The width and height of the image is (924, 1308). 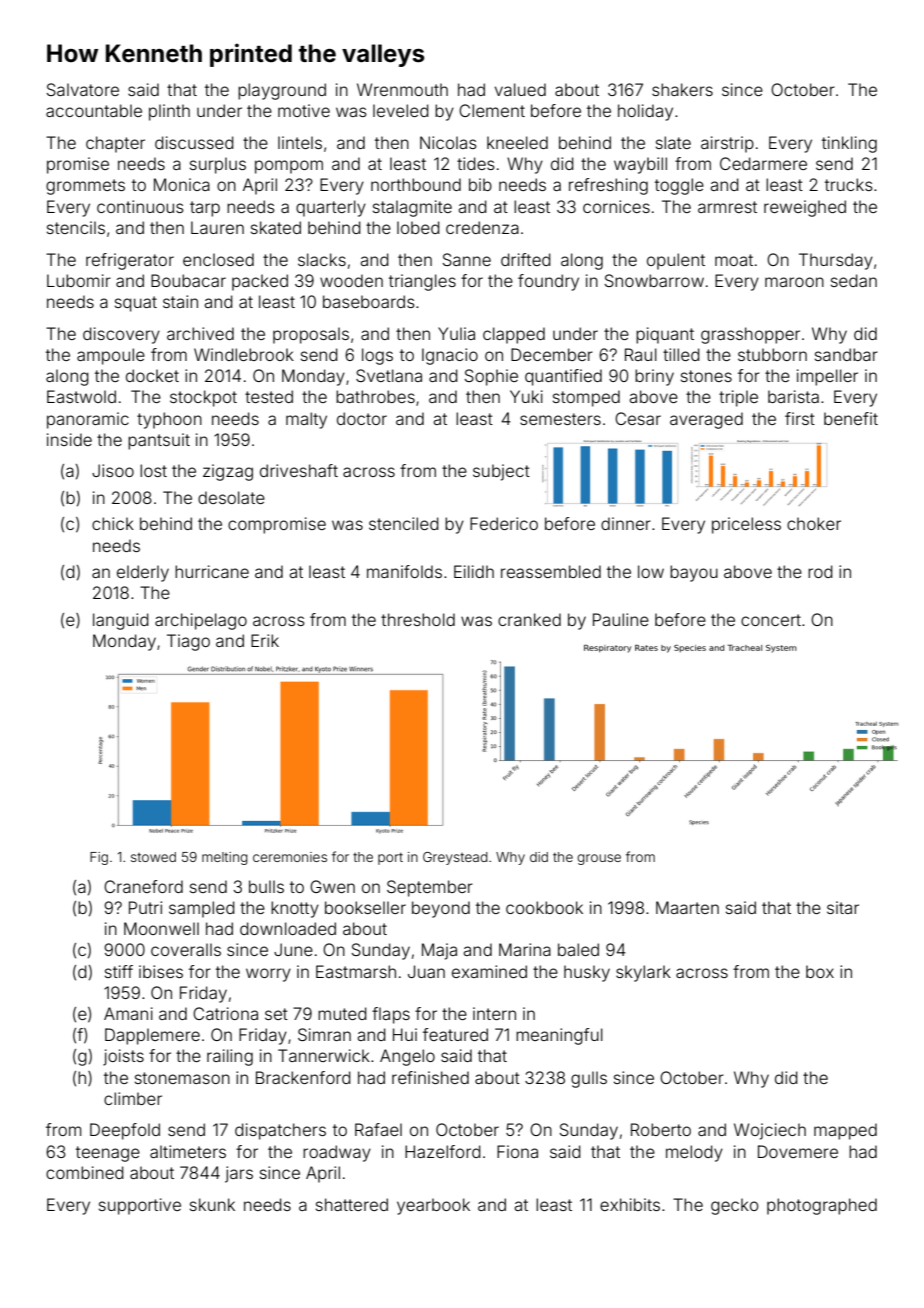 What do you see at coordinates (212, 1204) in the image?
I see `skunk` at bounding box center [212, 1204].
